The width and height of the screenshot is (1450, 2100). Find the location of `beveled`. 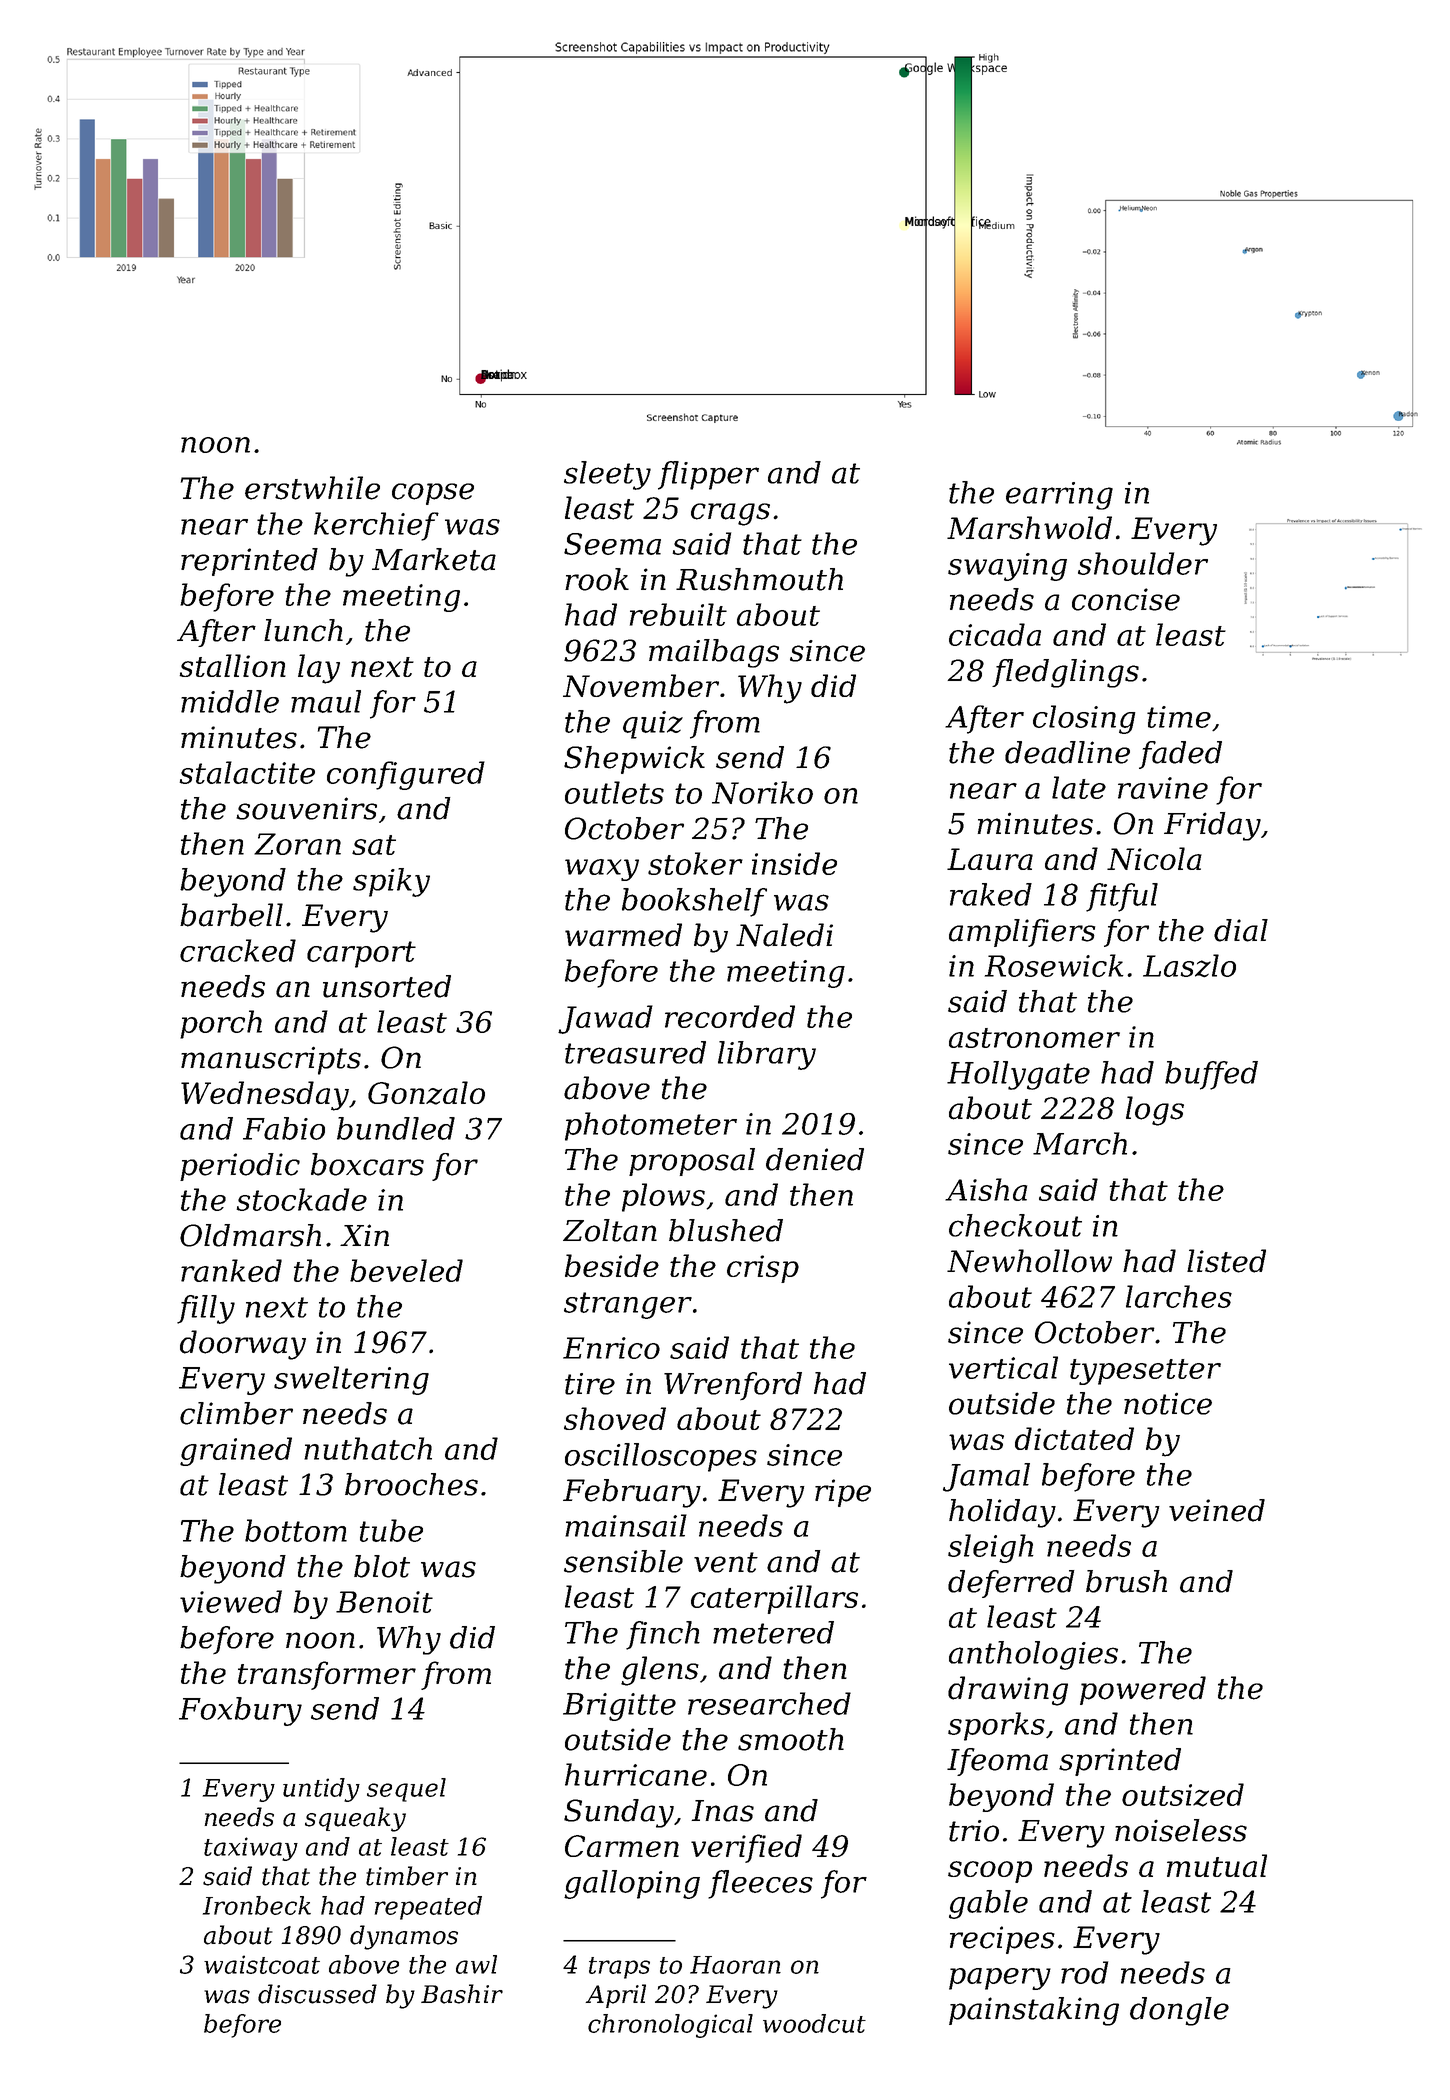

beveled is located at coordinates (406, 1270).
